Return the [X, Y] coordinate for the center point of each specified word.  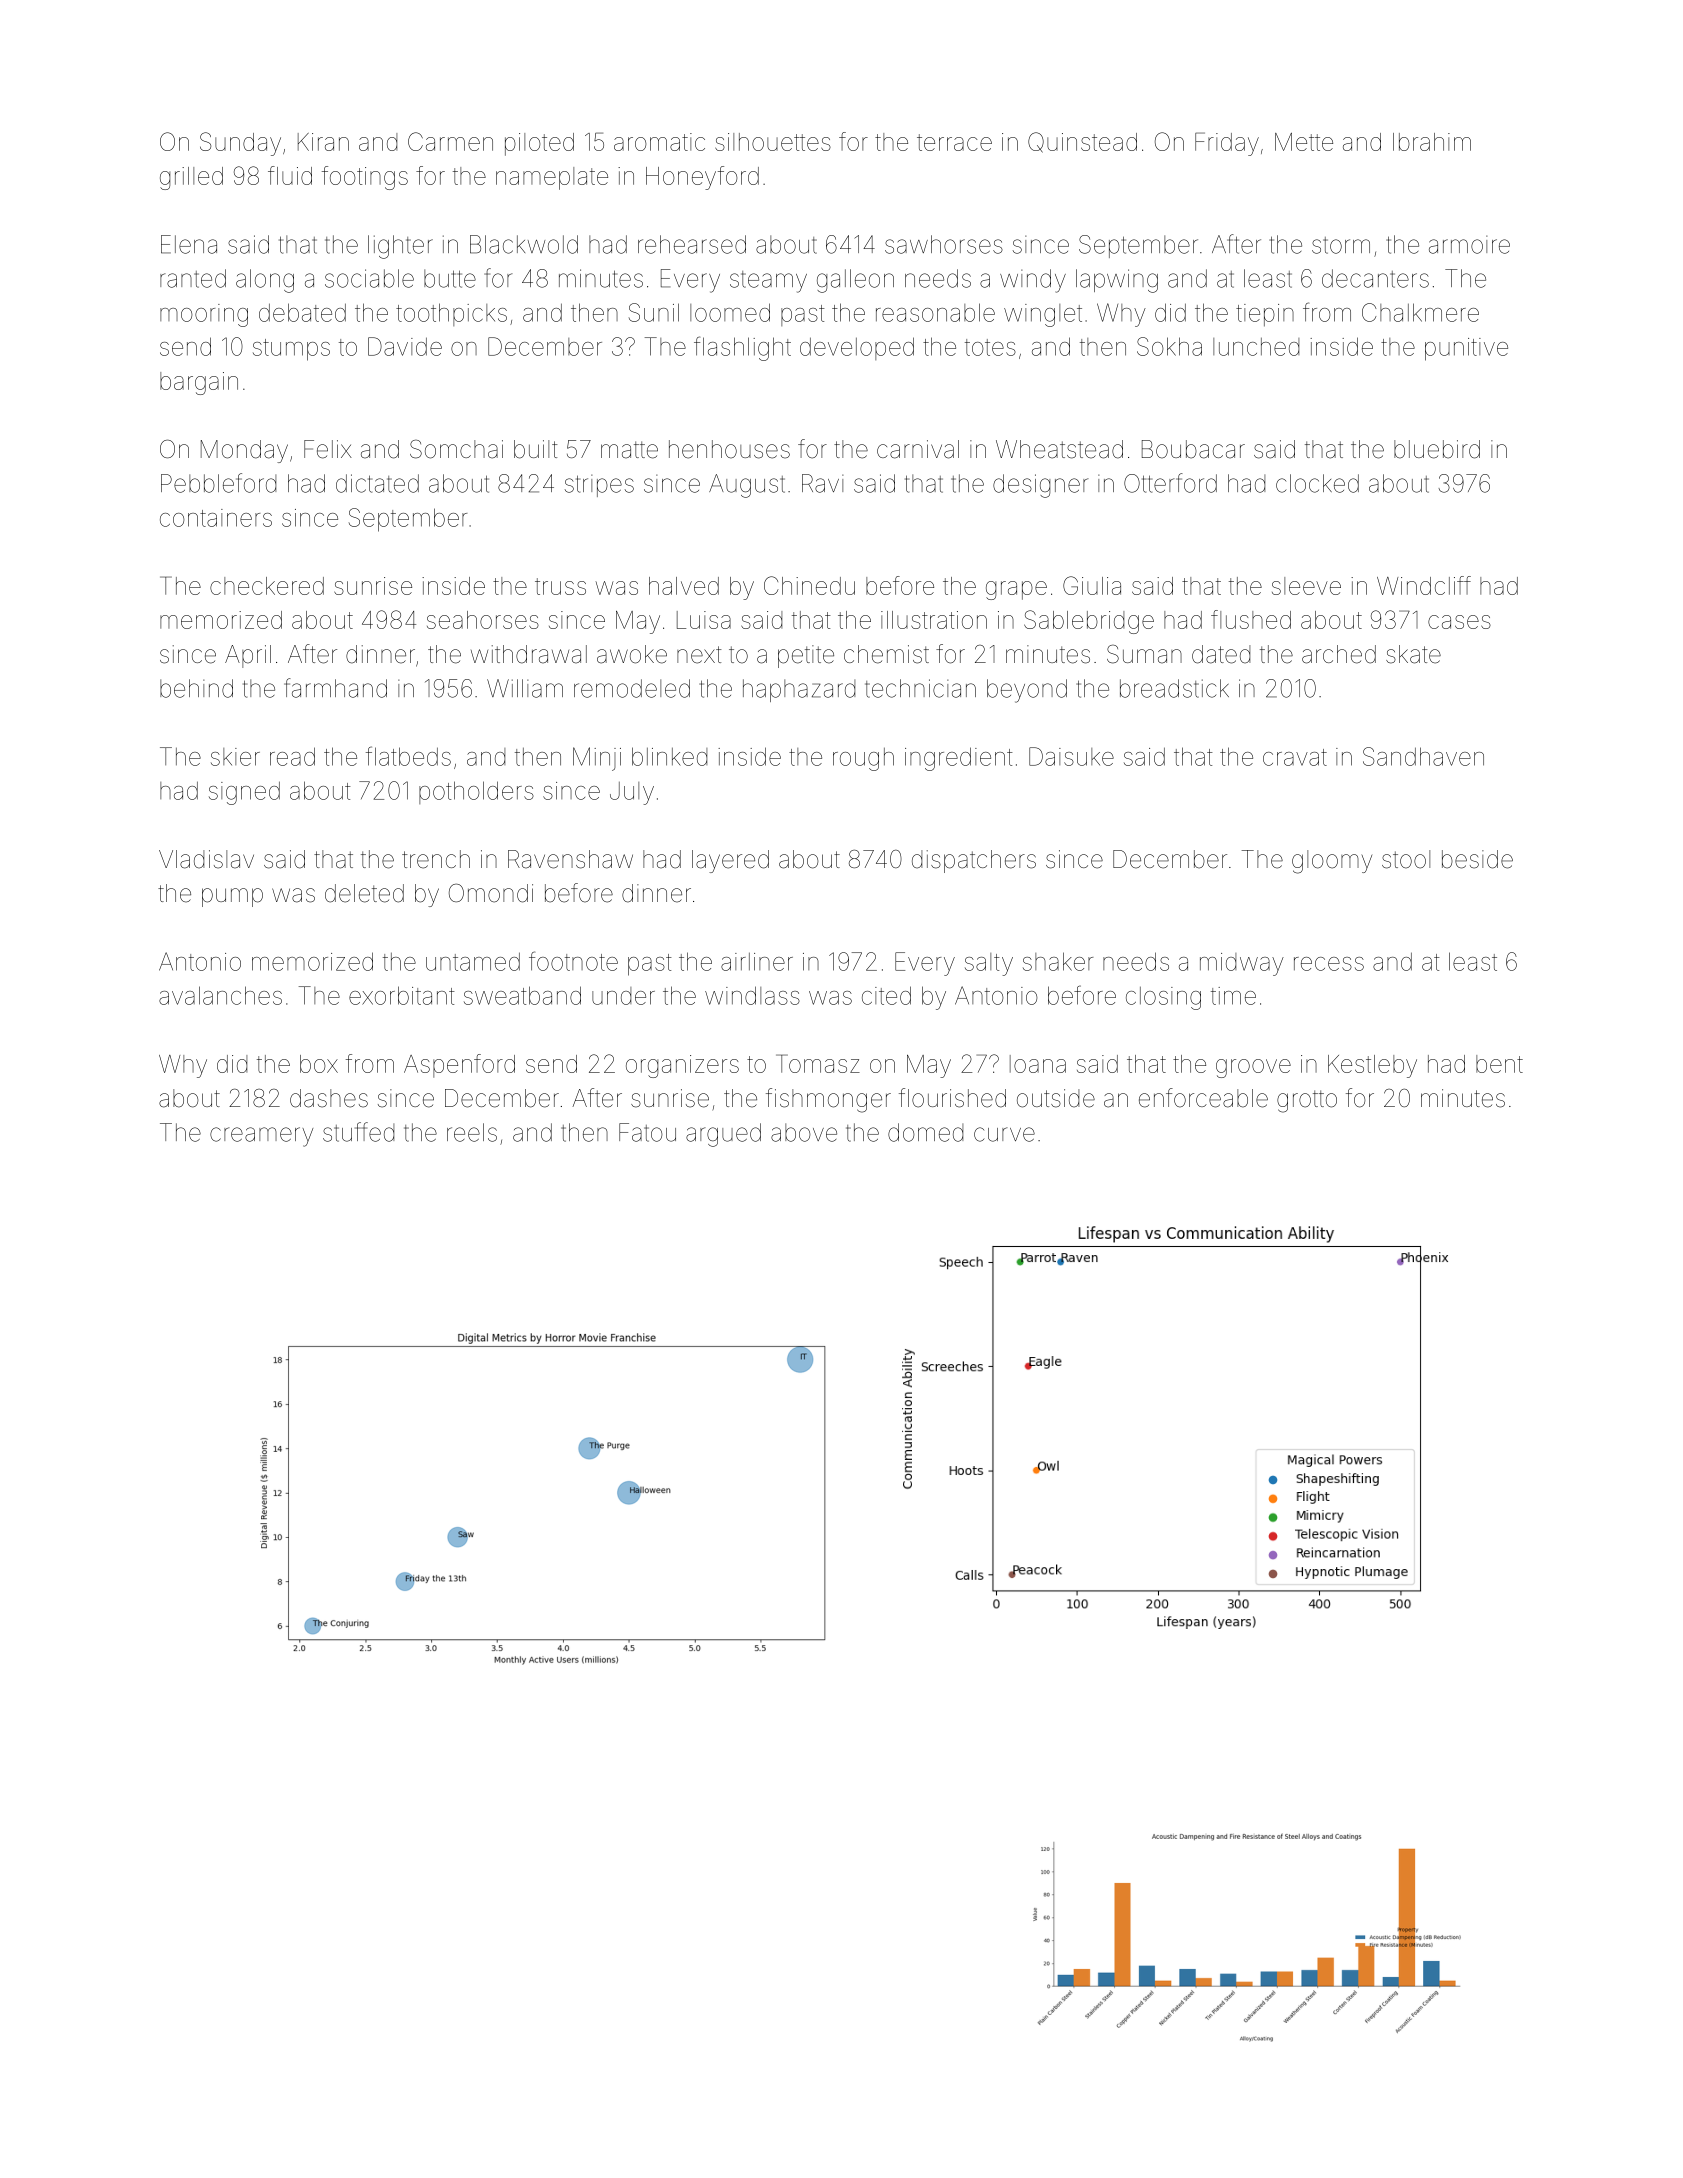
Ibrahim [1432, 142]
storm [1341, 245]
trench [436, 859]
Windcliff [1424, 585]
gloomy [1332, 862]
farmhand [335, 688]
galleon [855, 281]
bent [1499, 1064]
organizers [682, 1066]
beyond [1027, 691]
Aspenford [459, 1066]
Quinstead [1082, 142]
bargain [199, 383]
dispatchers [974, 861]
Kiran [323, 142]
